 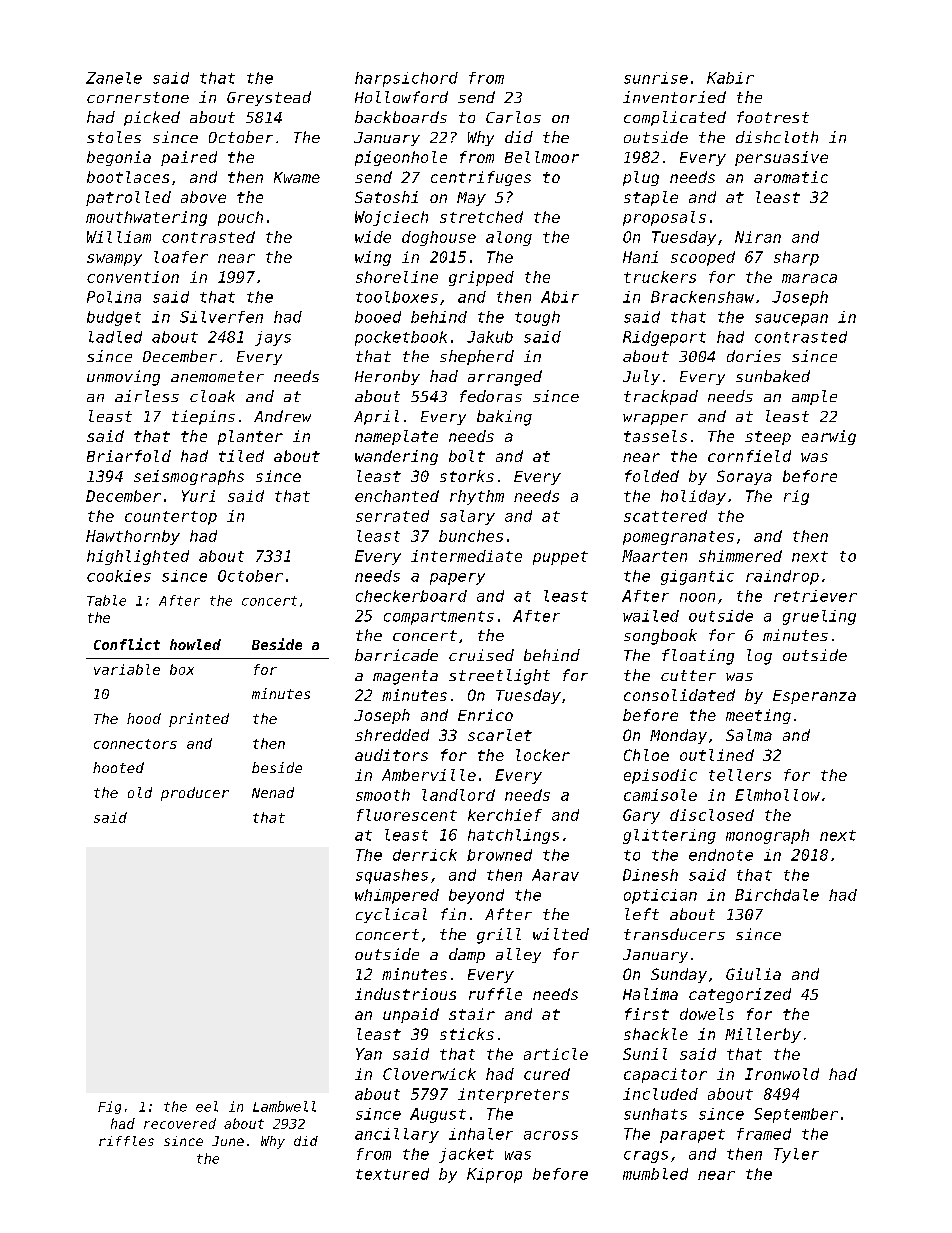 What do you see at coordinates (768, 438) in the document?
I see `steep` at bounding box center [768, 438].
